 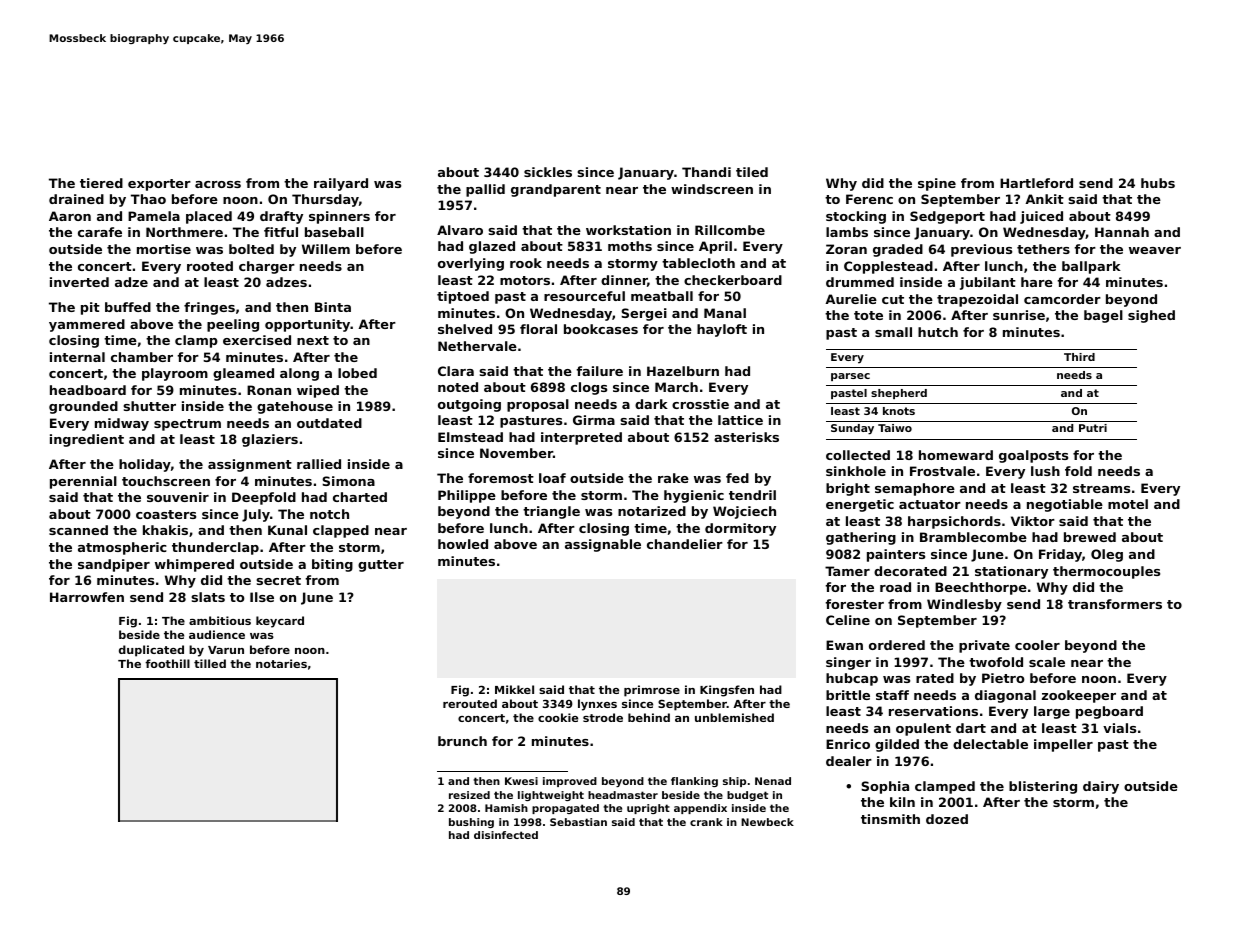 What do you see at coordinates (892, 695) in the screenshot?
I see `staff` at bounding box center [892, 695].
